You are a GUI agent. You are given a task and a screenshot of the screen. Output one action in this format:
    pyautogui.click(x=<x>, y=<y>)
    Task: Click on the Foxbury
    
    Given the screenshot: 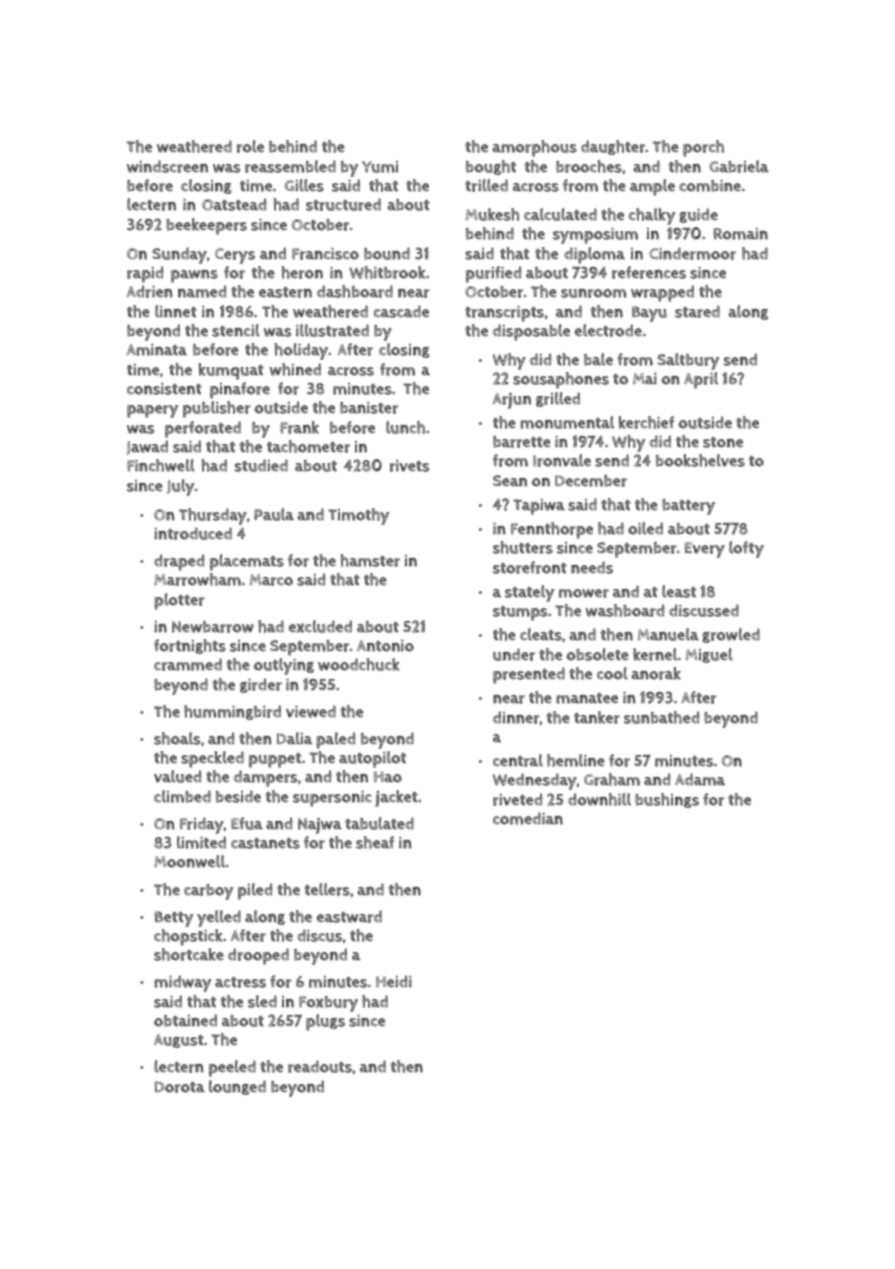 What is the action you would take?
    pyautogui.click(x=328, y=1004)
